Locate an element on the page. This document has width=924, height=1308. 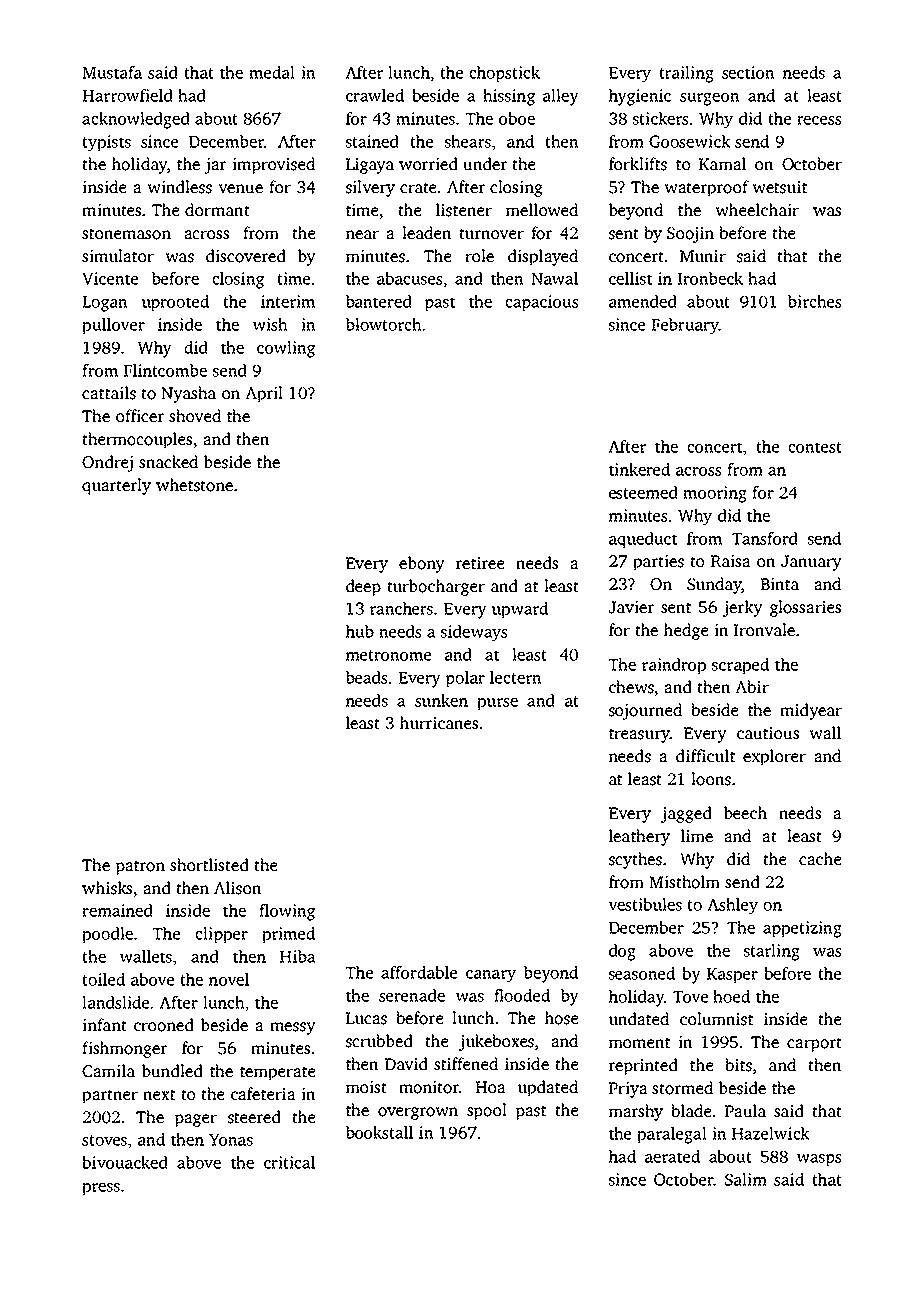
whetstone is located at coordinates (194, 485).
